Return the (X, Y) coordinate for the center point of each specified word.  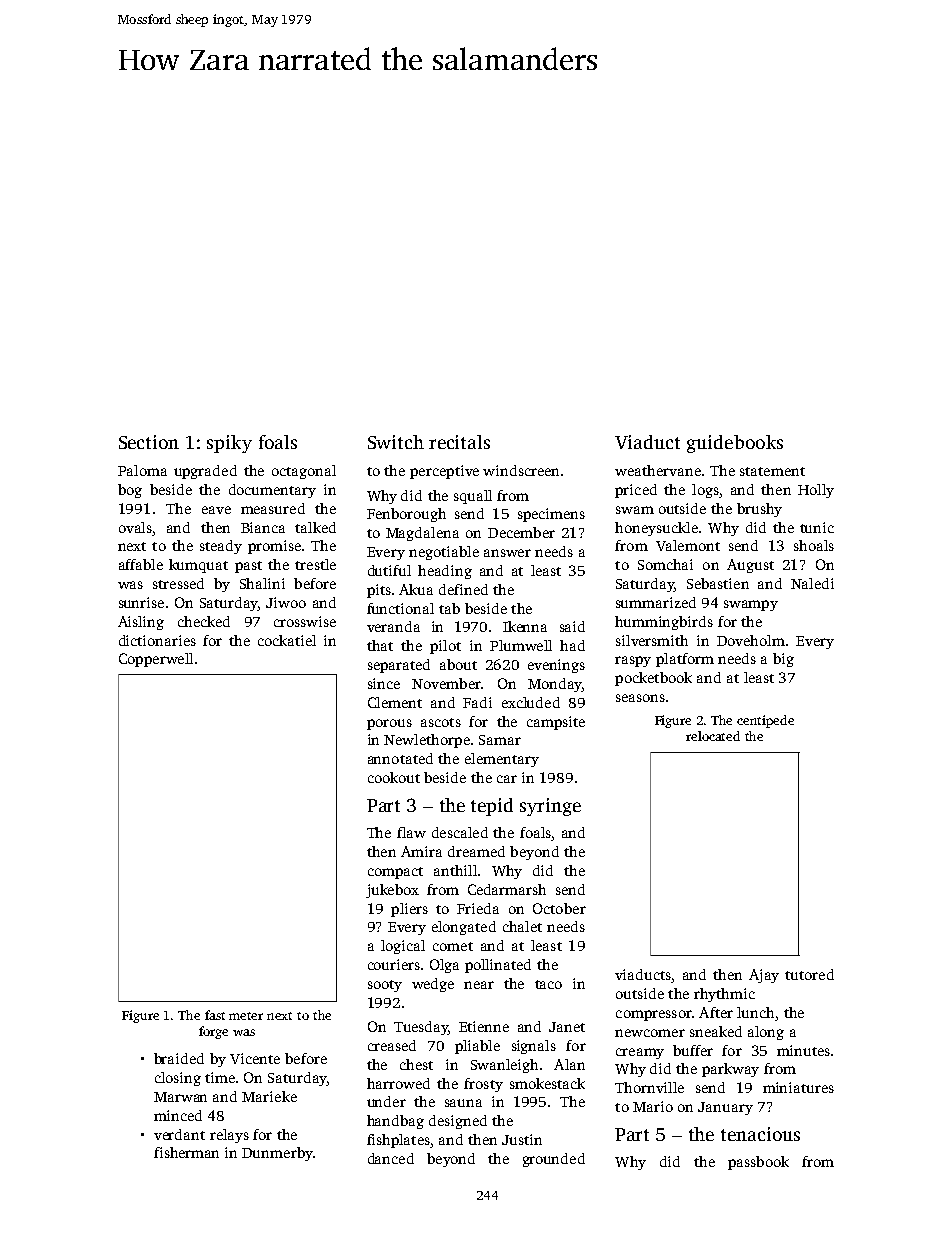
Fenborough (406, 515)
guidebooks (735, 444)
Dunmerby (277, 1154)
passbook (758, 1163)
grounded (554, 1160)
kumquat (198, 566)
